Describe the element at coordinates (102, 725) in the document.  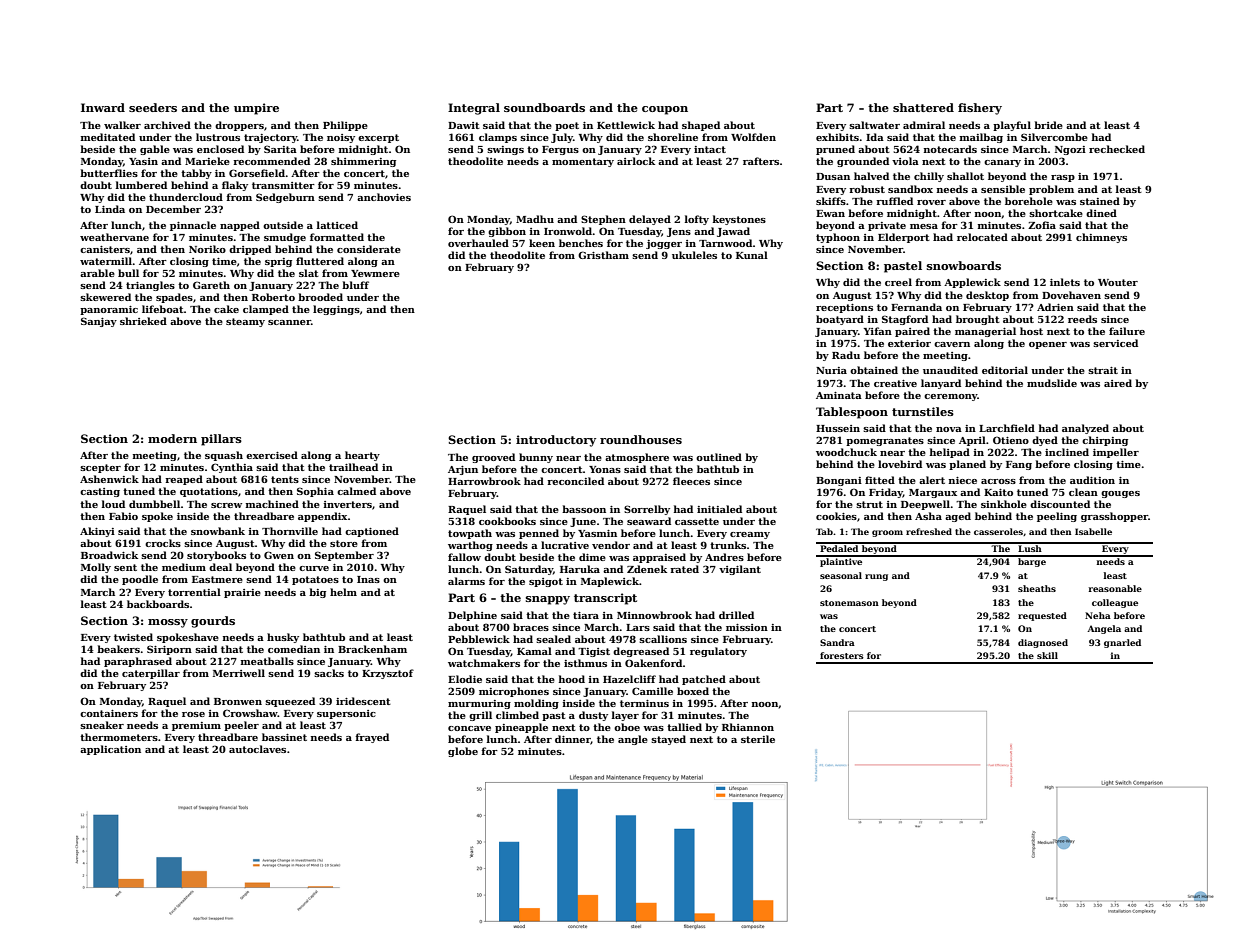
I see `sneaker` at that location.
